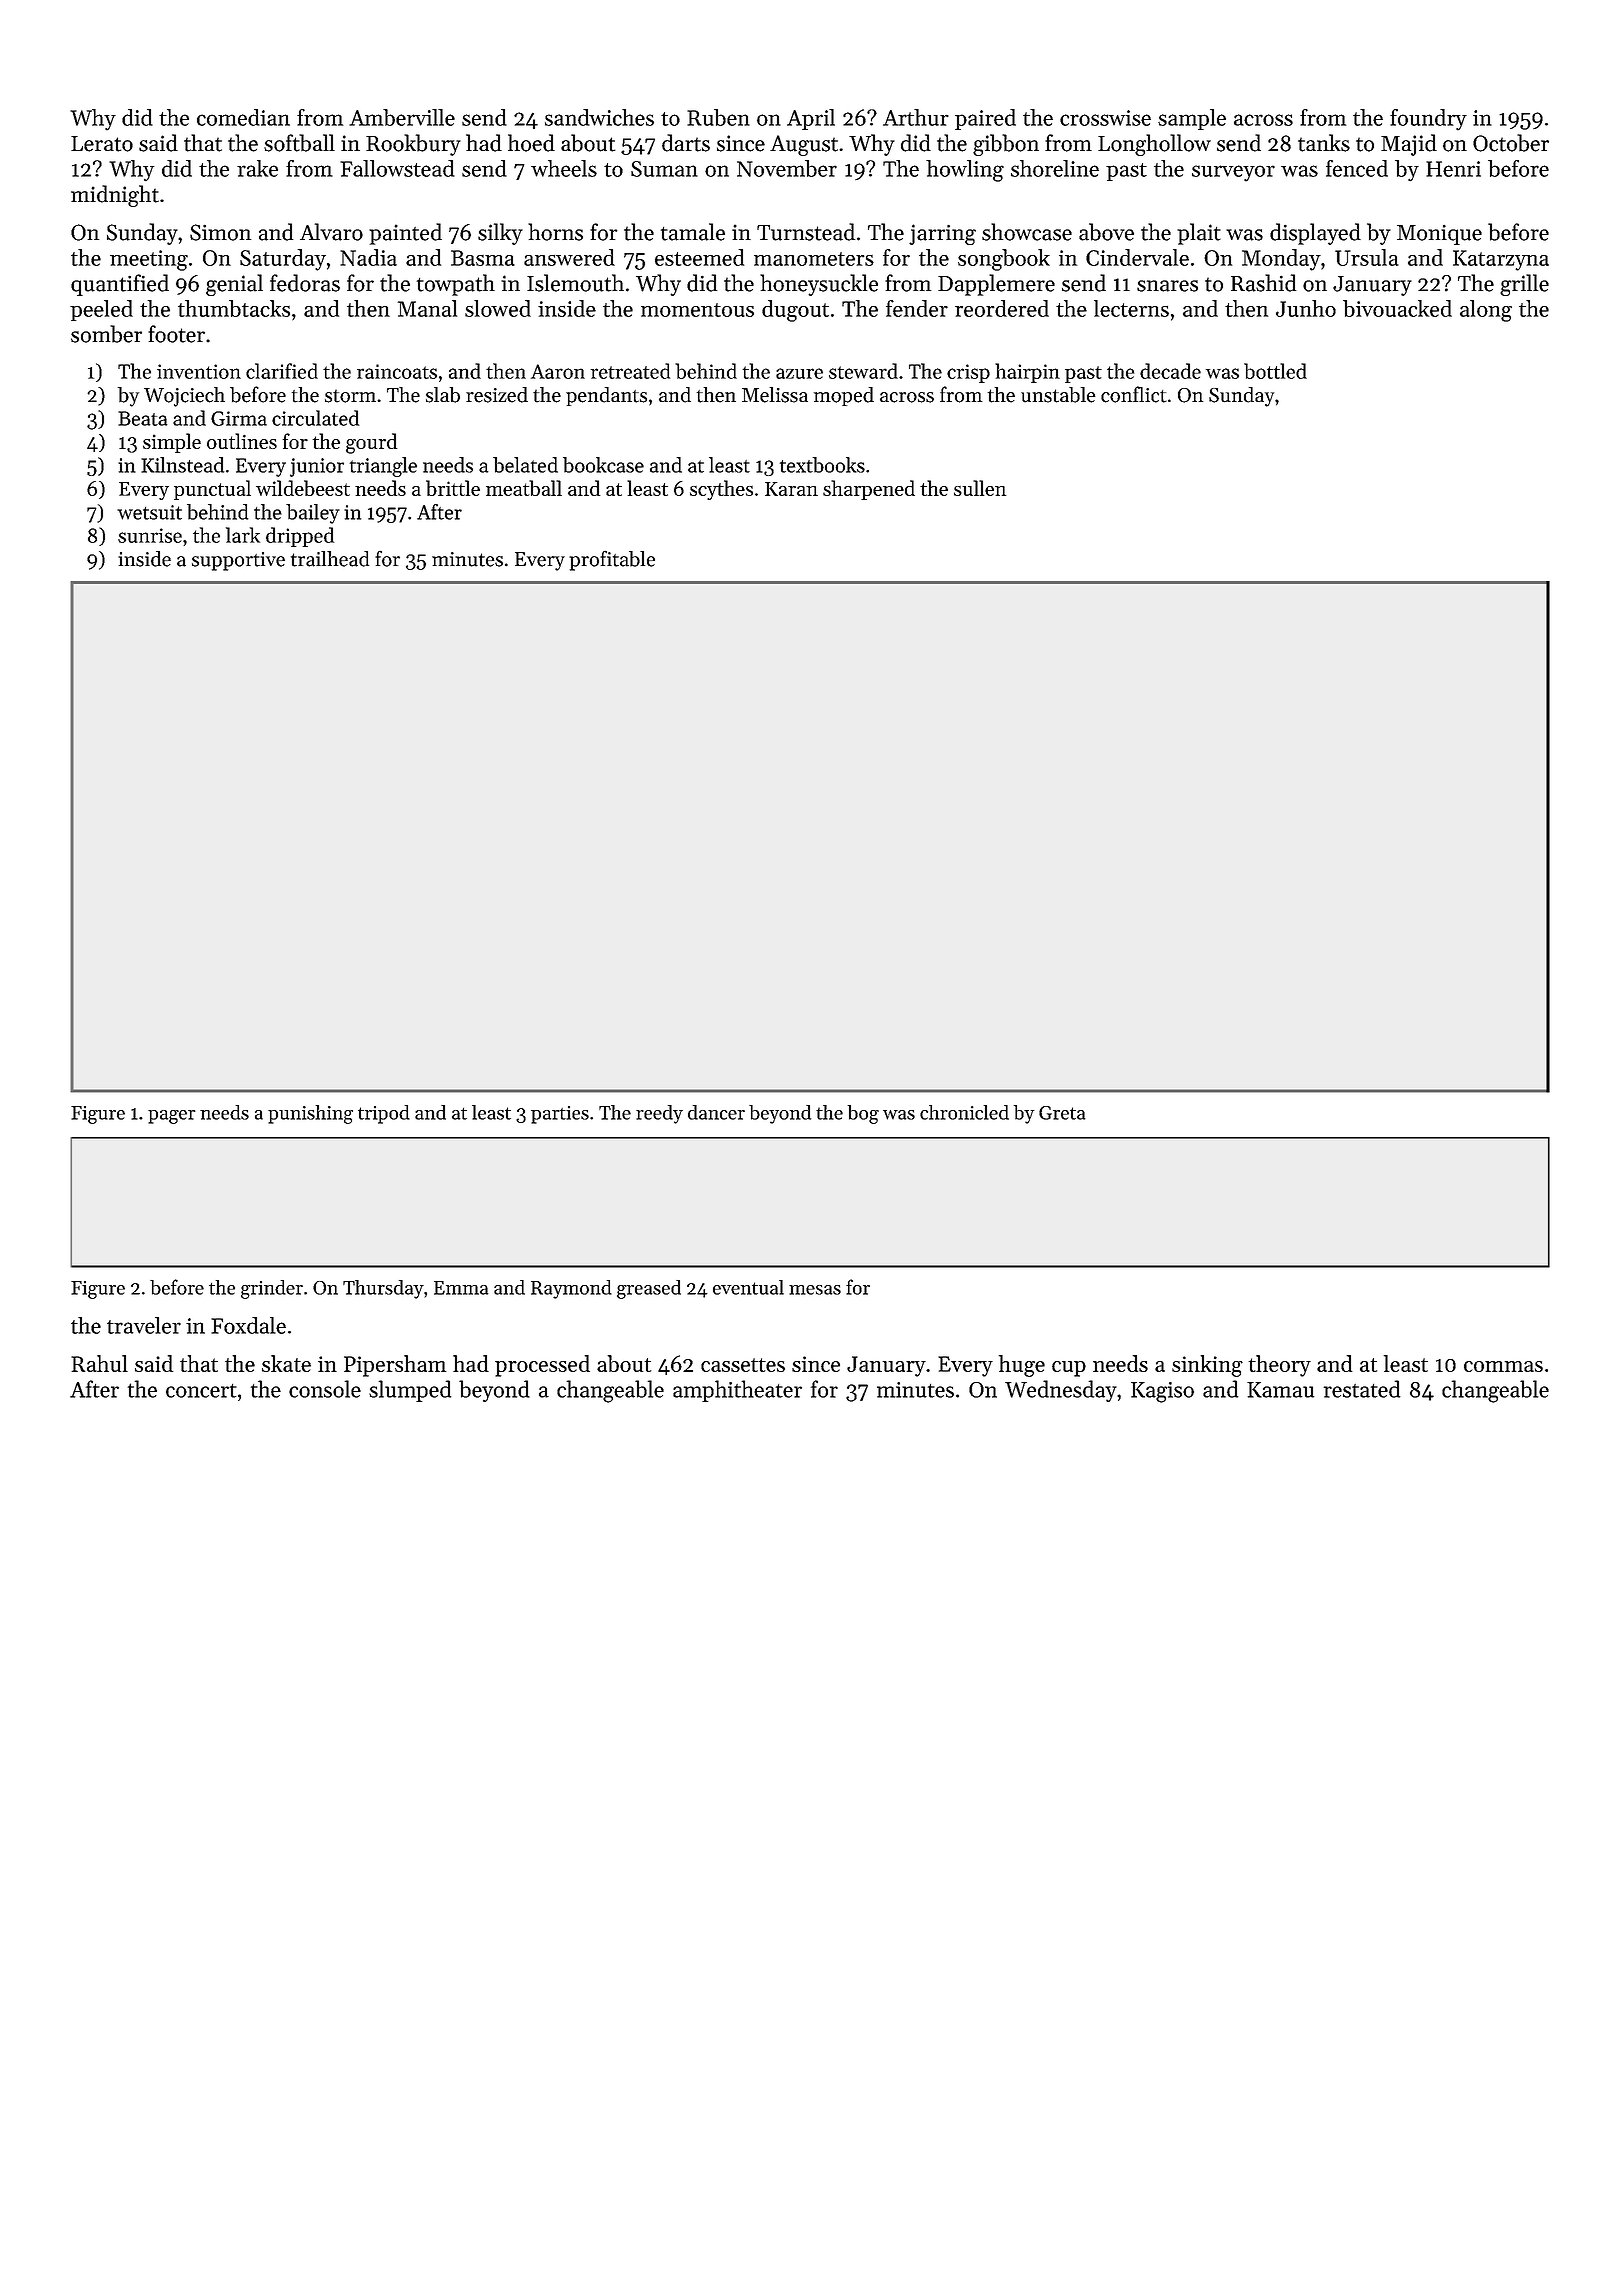 The height and width of the image is (2292, 1620). I want to click on sullen, so click(980, 488).
